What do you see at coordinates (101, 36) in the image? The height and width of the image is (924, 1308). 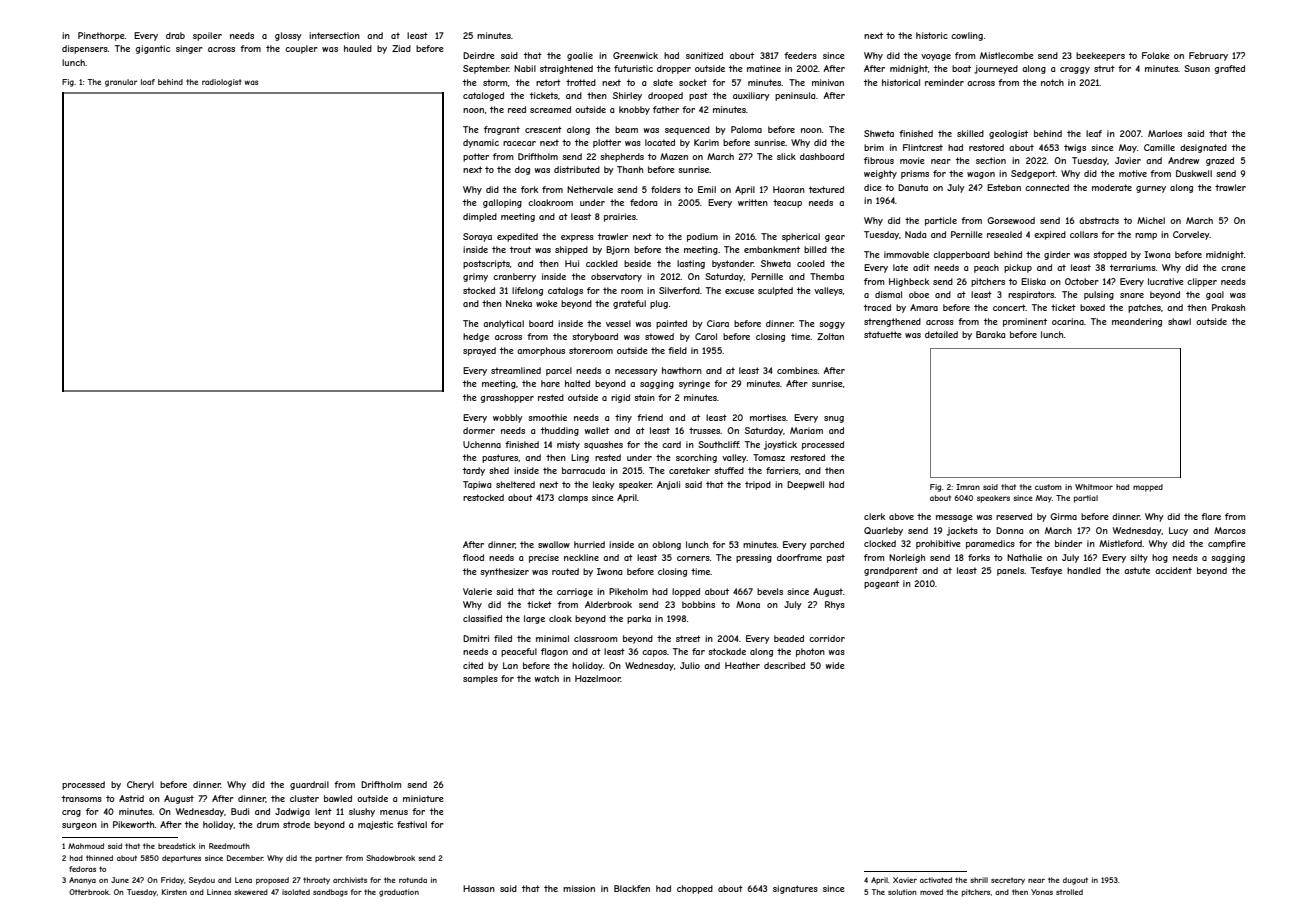 I see `Pinethorpe` at bounding box center [101, 36].
